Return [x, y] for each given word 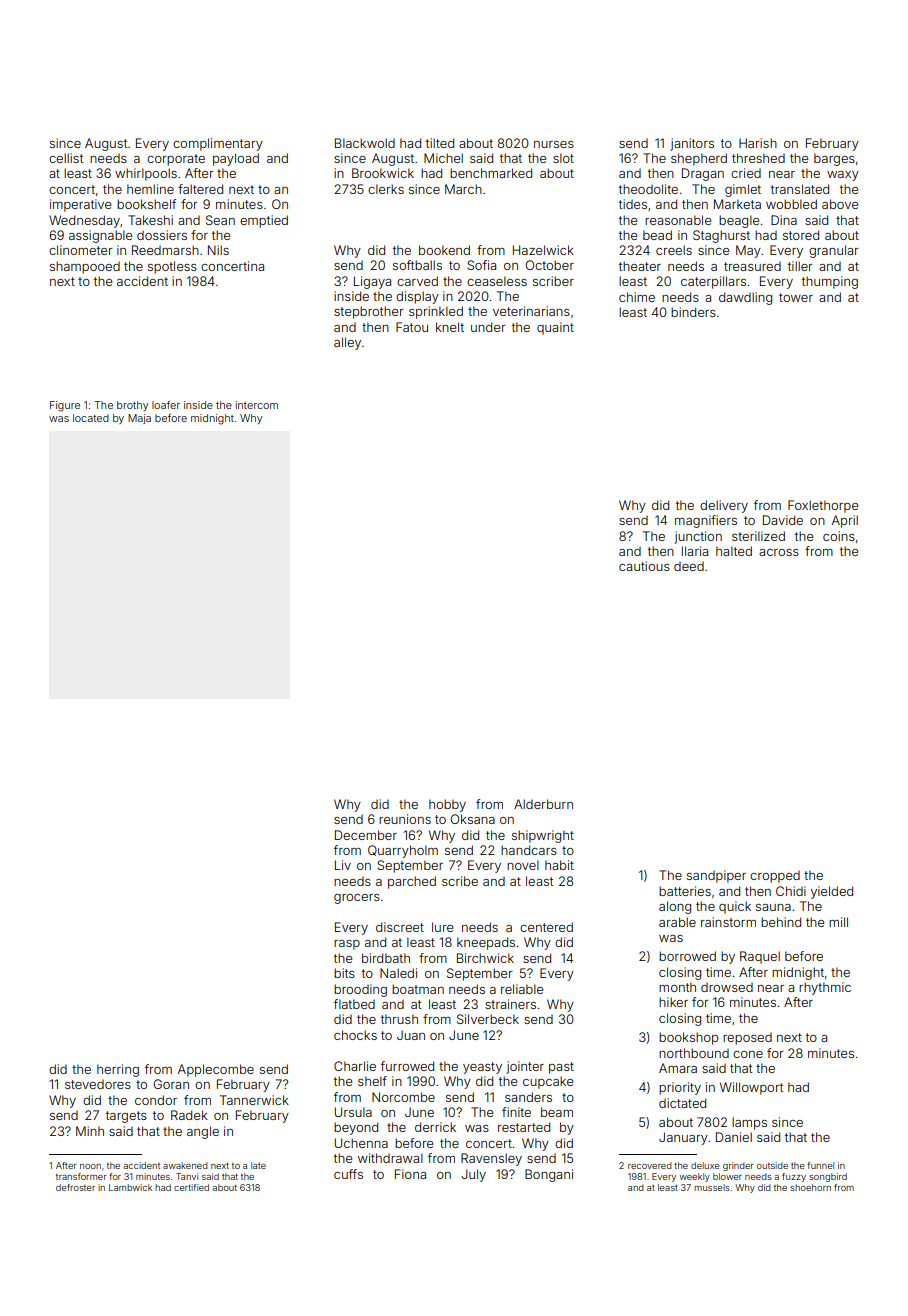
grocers [357, 899]
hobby [447, 805]
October [550, 265]
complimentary [218, 144]
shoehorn [810, 1187]
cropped [775, 877]
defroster [75, 1187]
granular [834, 251]
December [366, 835]
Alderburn [543, 804]
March [463, 189]
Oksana [473, 819]
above [840, 204]
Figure [65, 406]
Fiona [410, 1174]
